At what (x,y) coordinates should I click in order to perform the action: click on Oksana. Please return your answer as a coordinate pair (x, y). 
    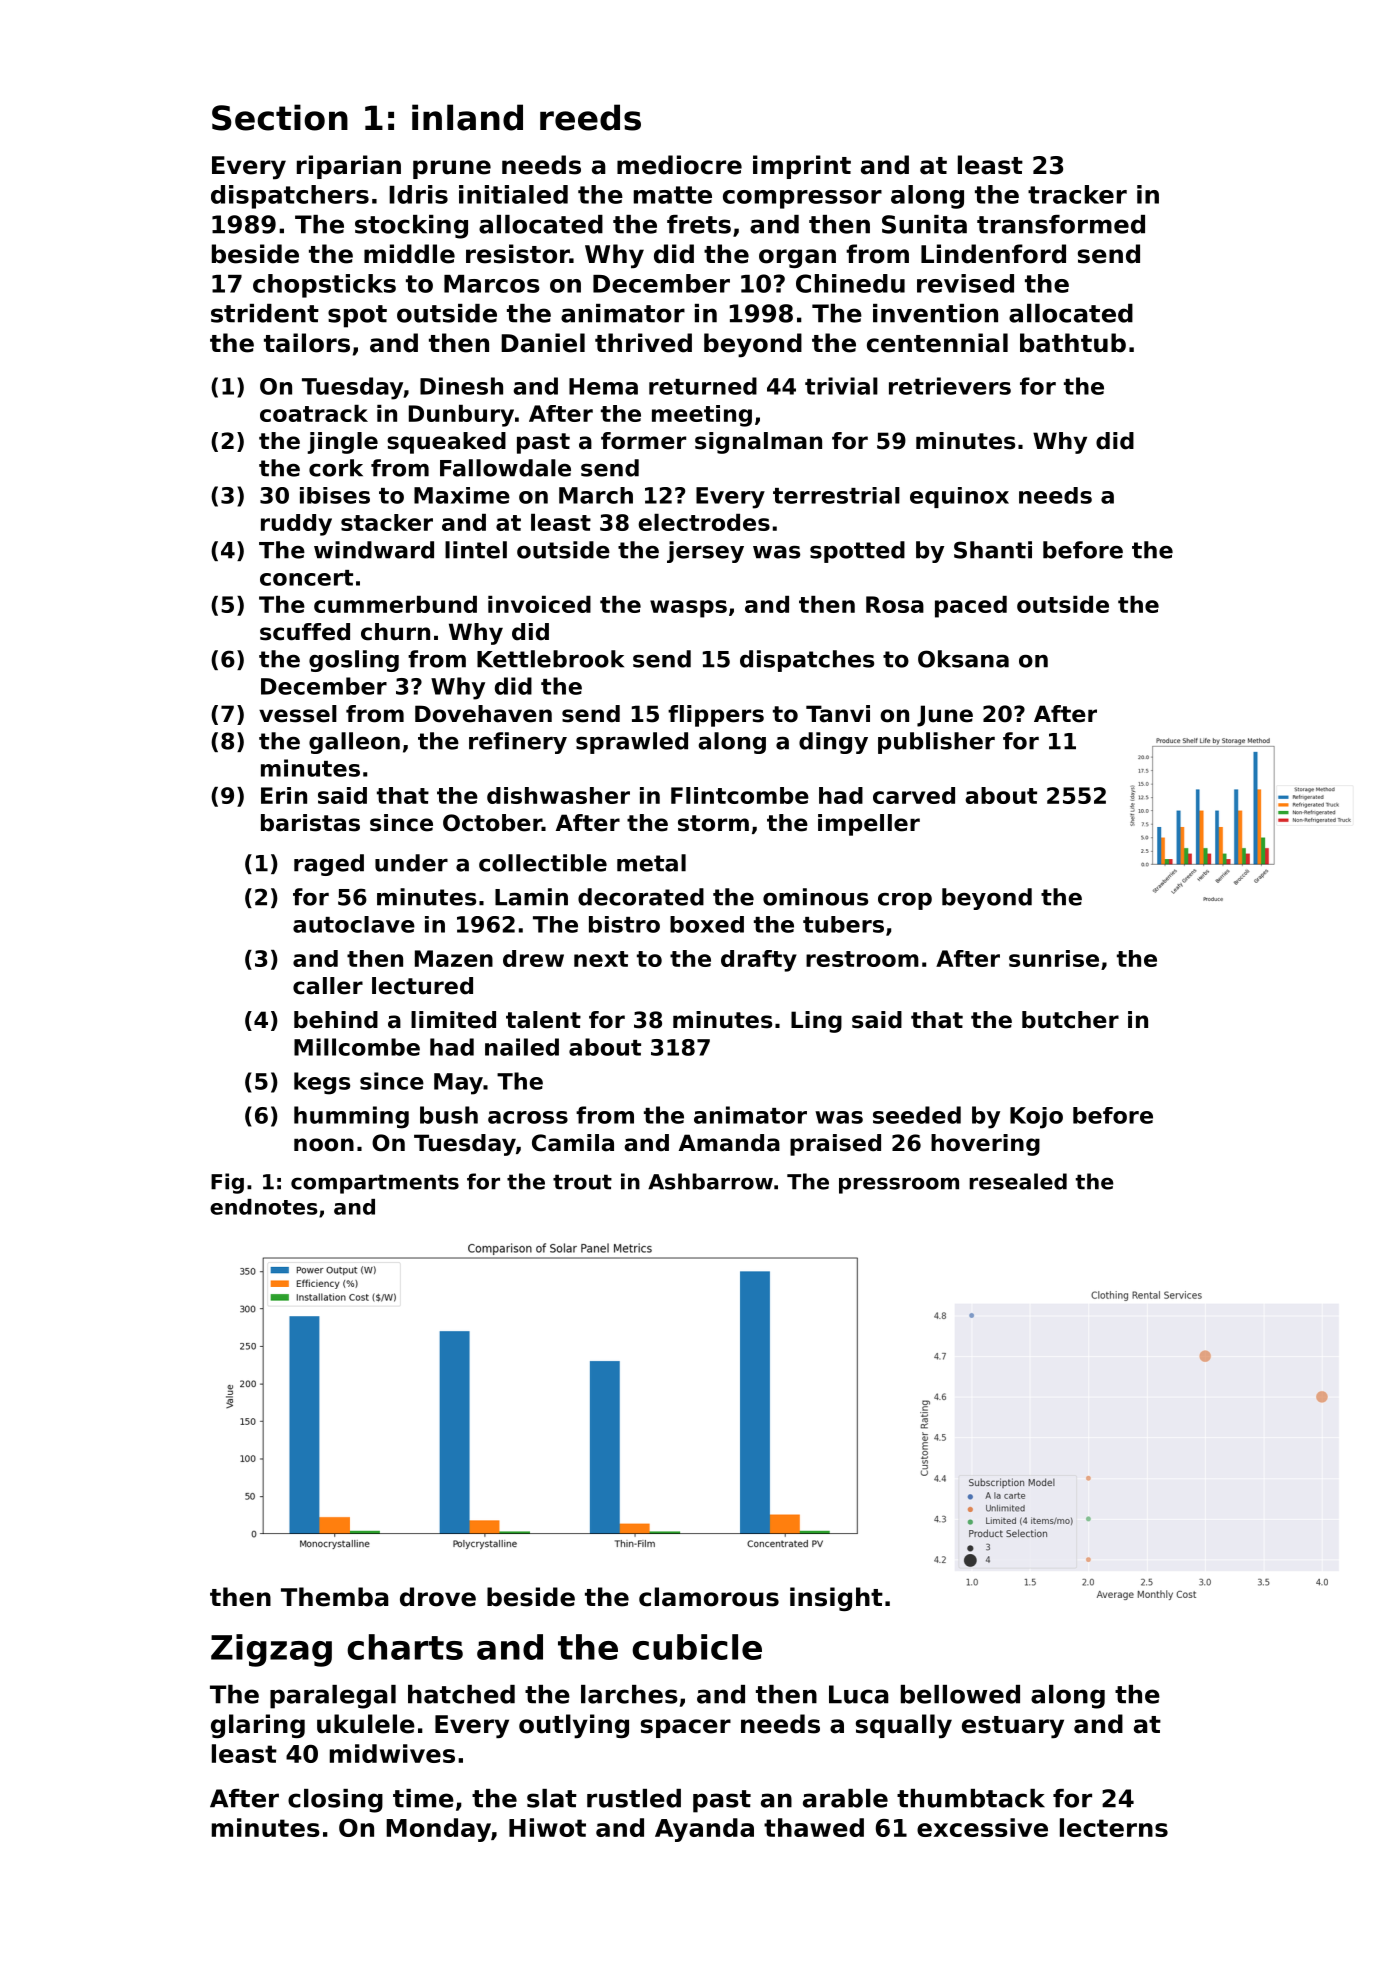
    Looking at the image, I should click on (963, 659).
